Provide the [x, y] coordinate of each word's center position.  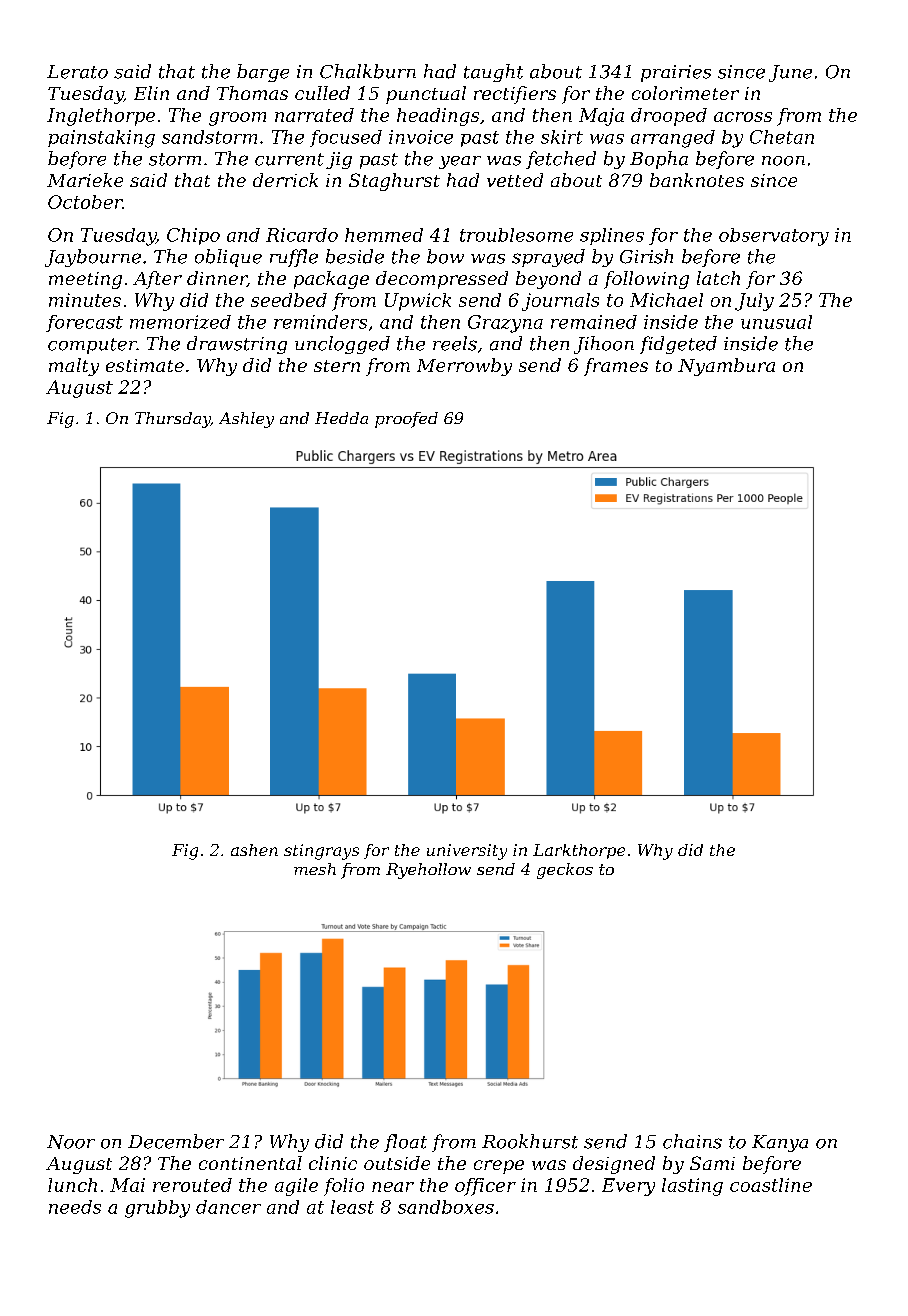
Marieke [85, 180]
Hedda [341, 418]
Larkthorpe [579, 851]
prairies [676, 73]
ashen [254, 850]
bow [445, 256]
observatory [774, 237]
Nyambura [726, 367]
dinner [217, 279]
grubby [157, 1209]
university [467, 852]
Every [628, 1187]
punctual [426, 95]
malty [74, 367]
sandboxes [446, 1207]
